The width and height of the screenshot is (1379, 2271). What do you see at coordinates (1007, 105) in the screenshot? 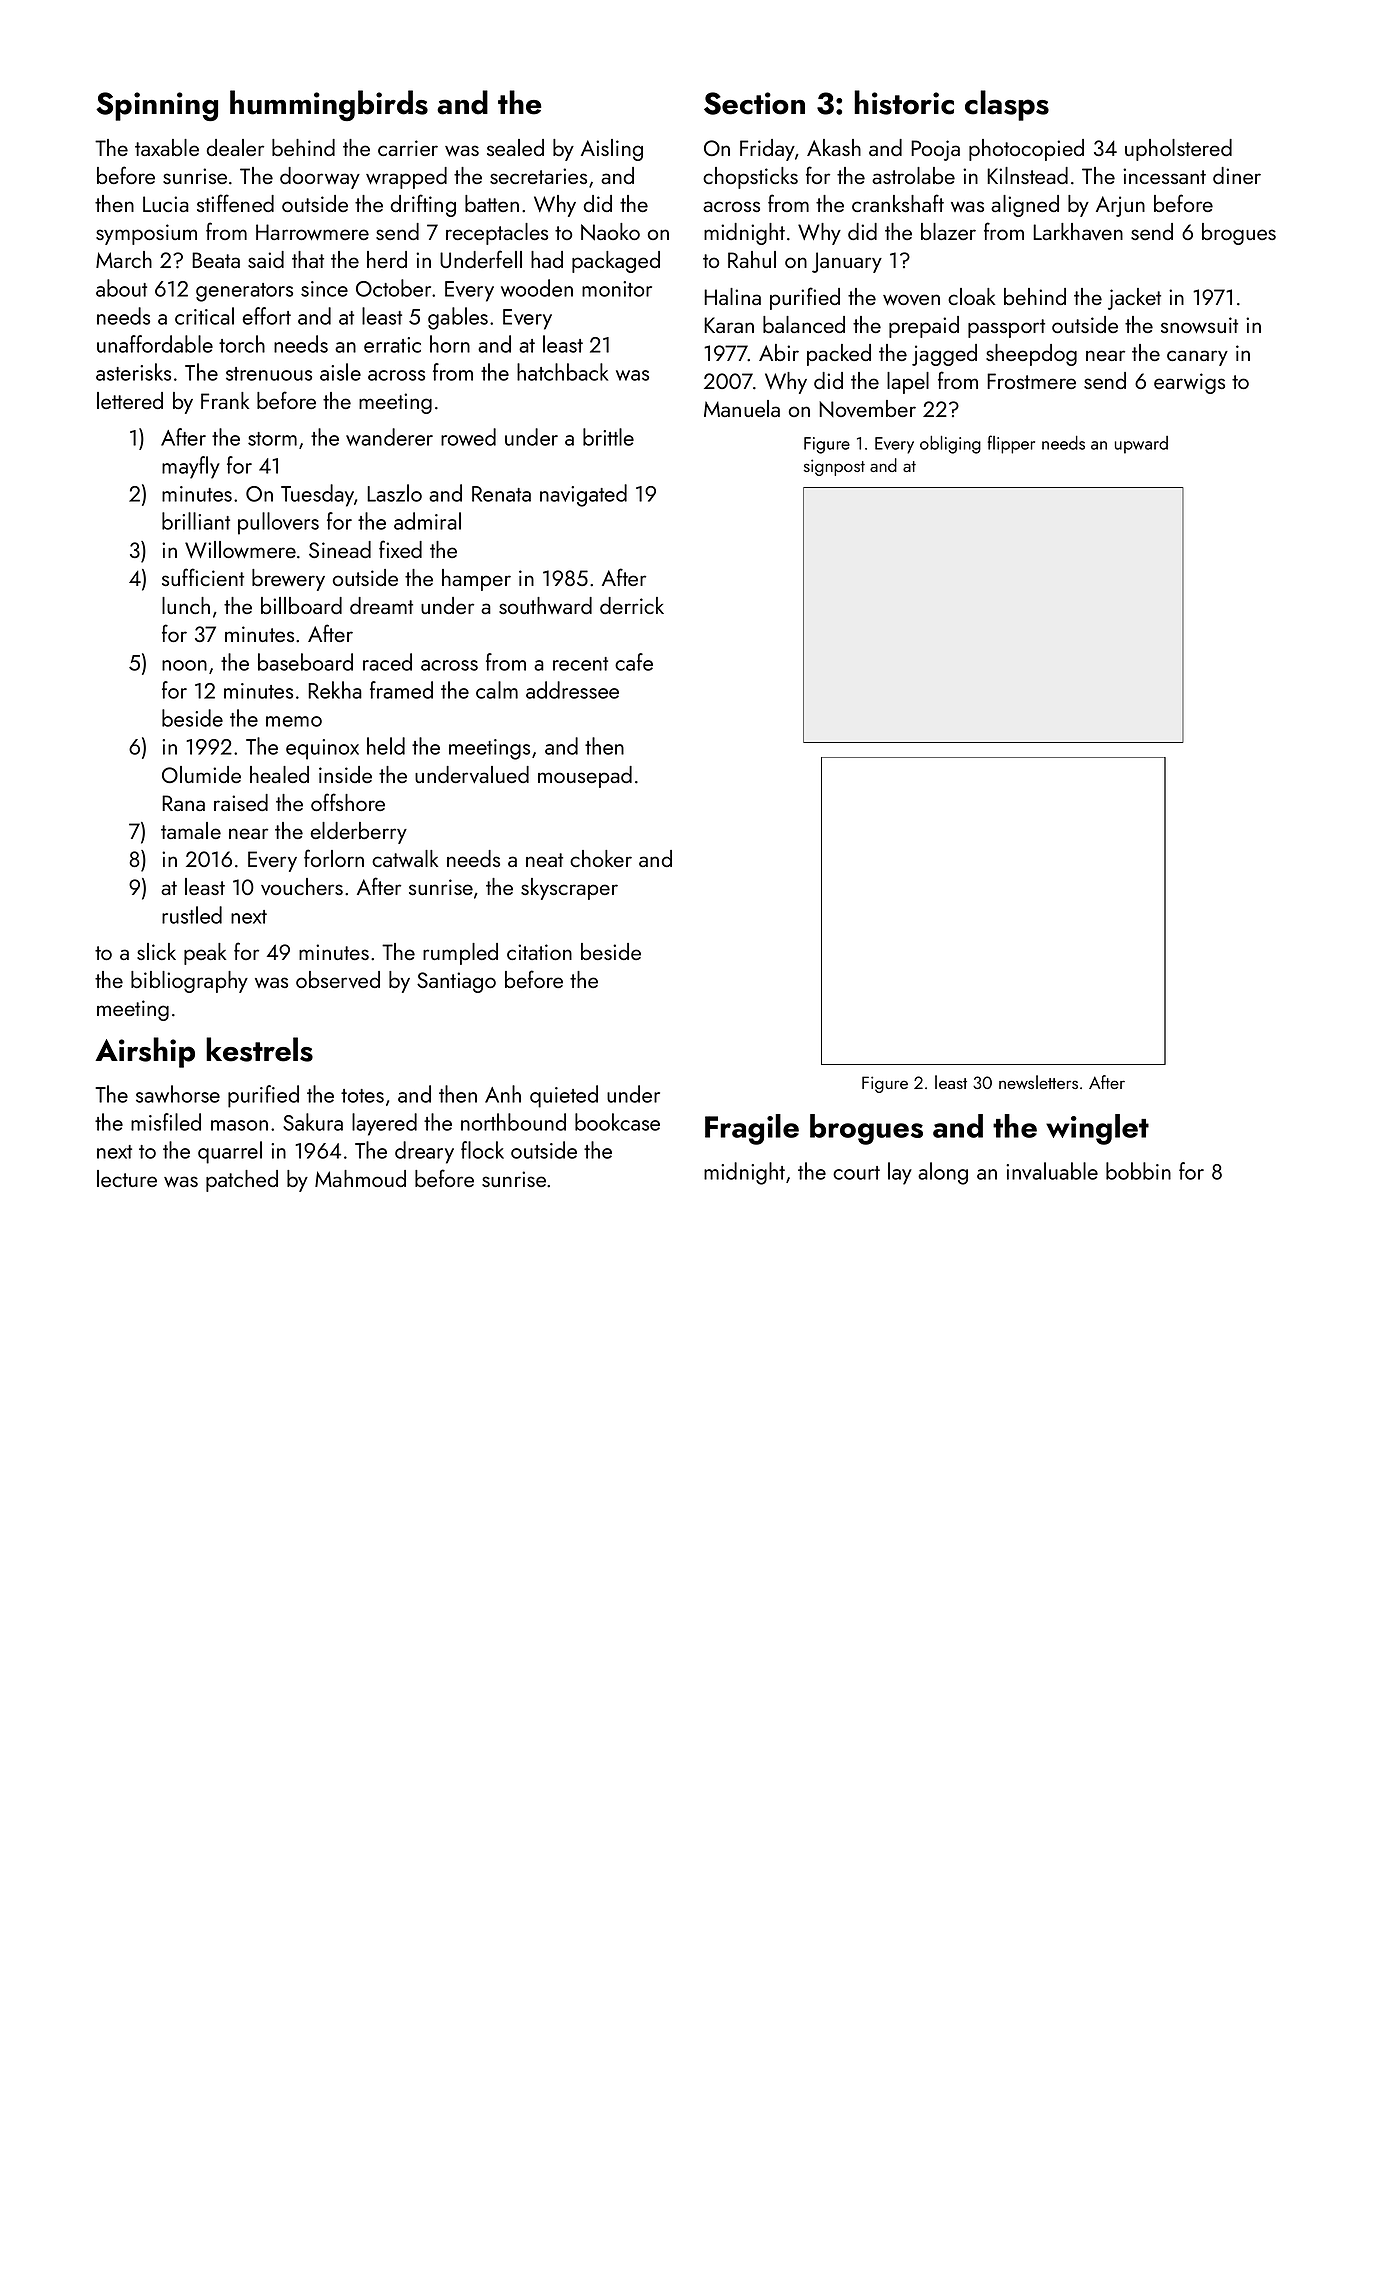
I see `clasps` at bounding box center [1007, 105].
